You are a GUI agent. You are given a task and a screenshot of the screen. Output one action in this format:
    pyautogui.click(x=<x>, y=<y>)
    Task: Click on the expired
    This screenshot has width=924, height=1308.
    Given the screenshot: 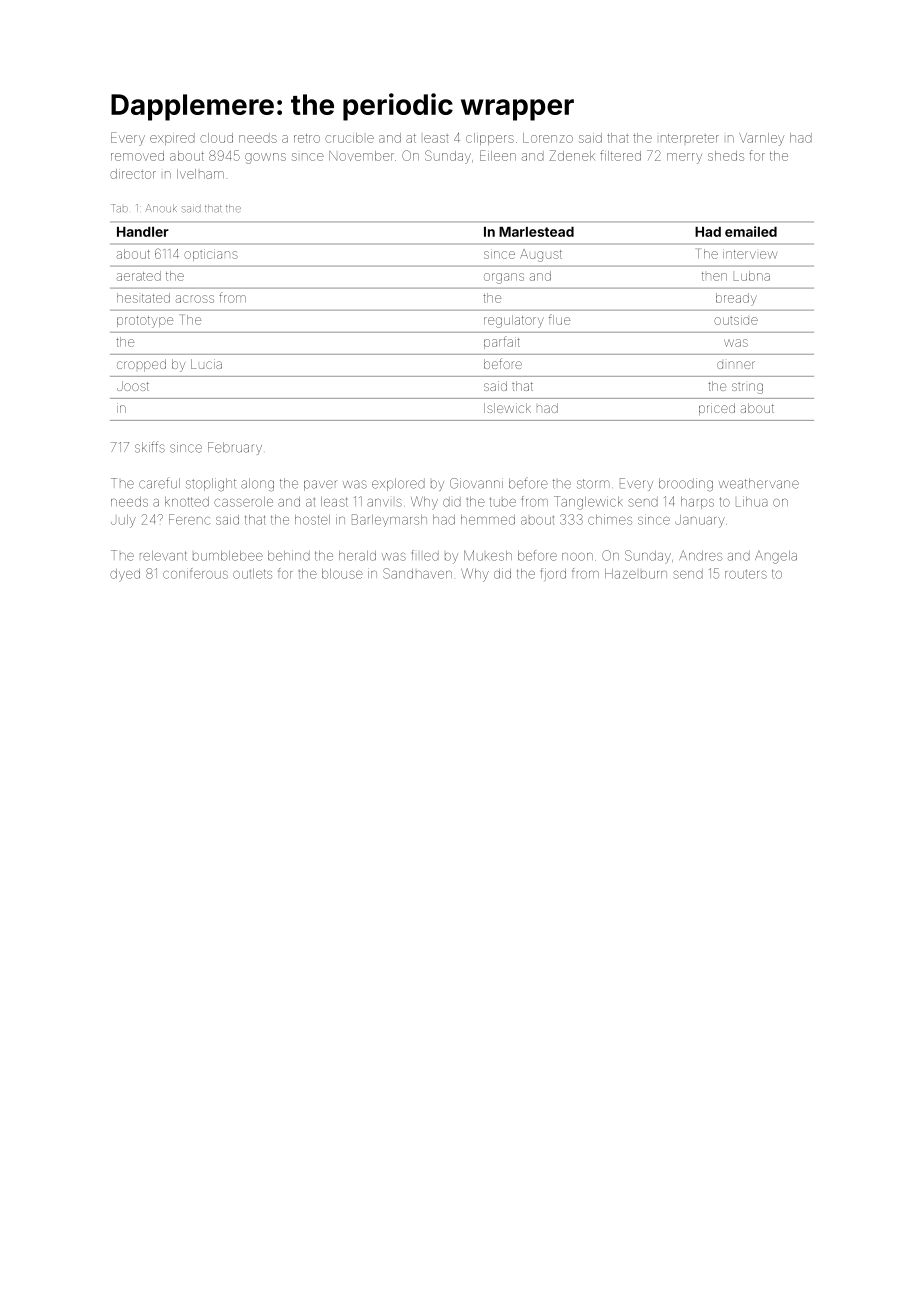 What is the action you would take?
    pyautogui.click(x=172, y=139)
